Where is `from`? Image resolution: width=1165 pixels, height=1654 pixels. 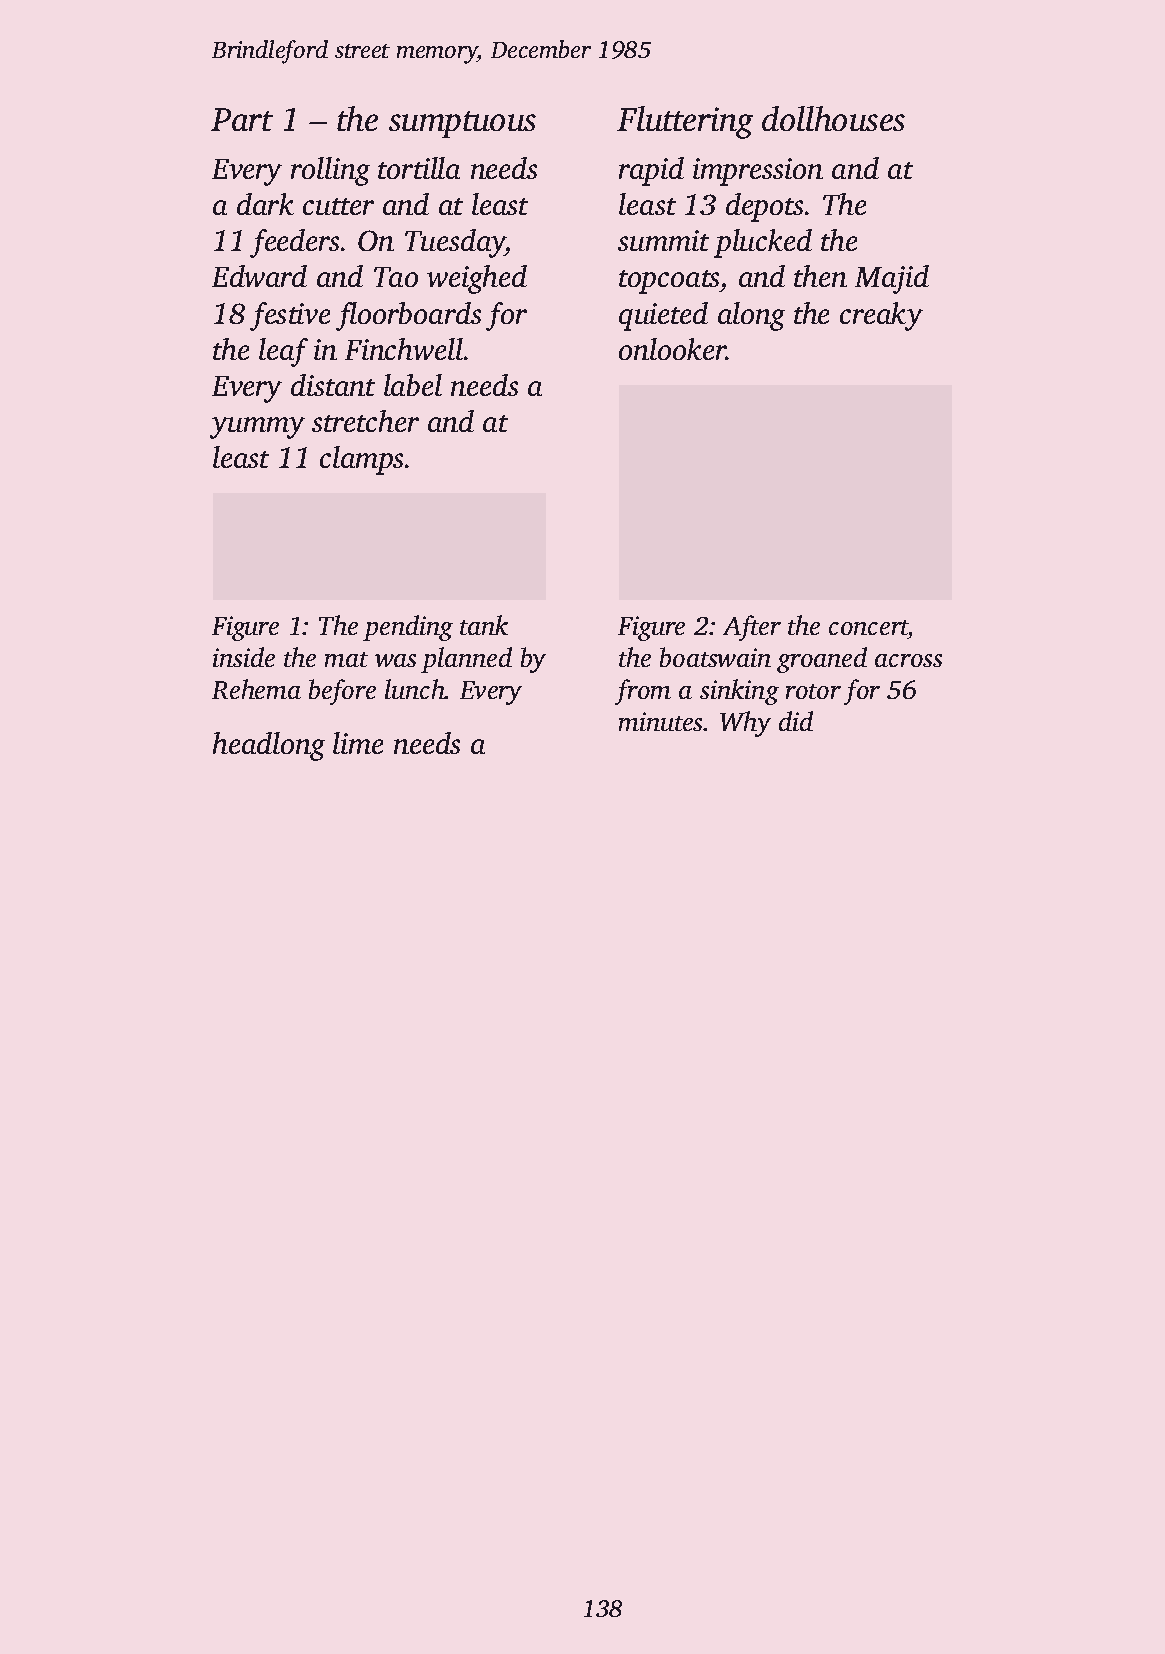
from is located at coordinates (643, 692).
